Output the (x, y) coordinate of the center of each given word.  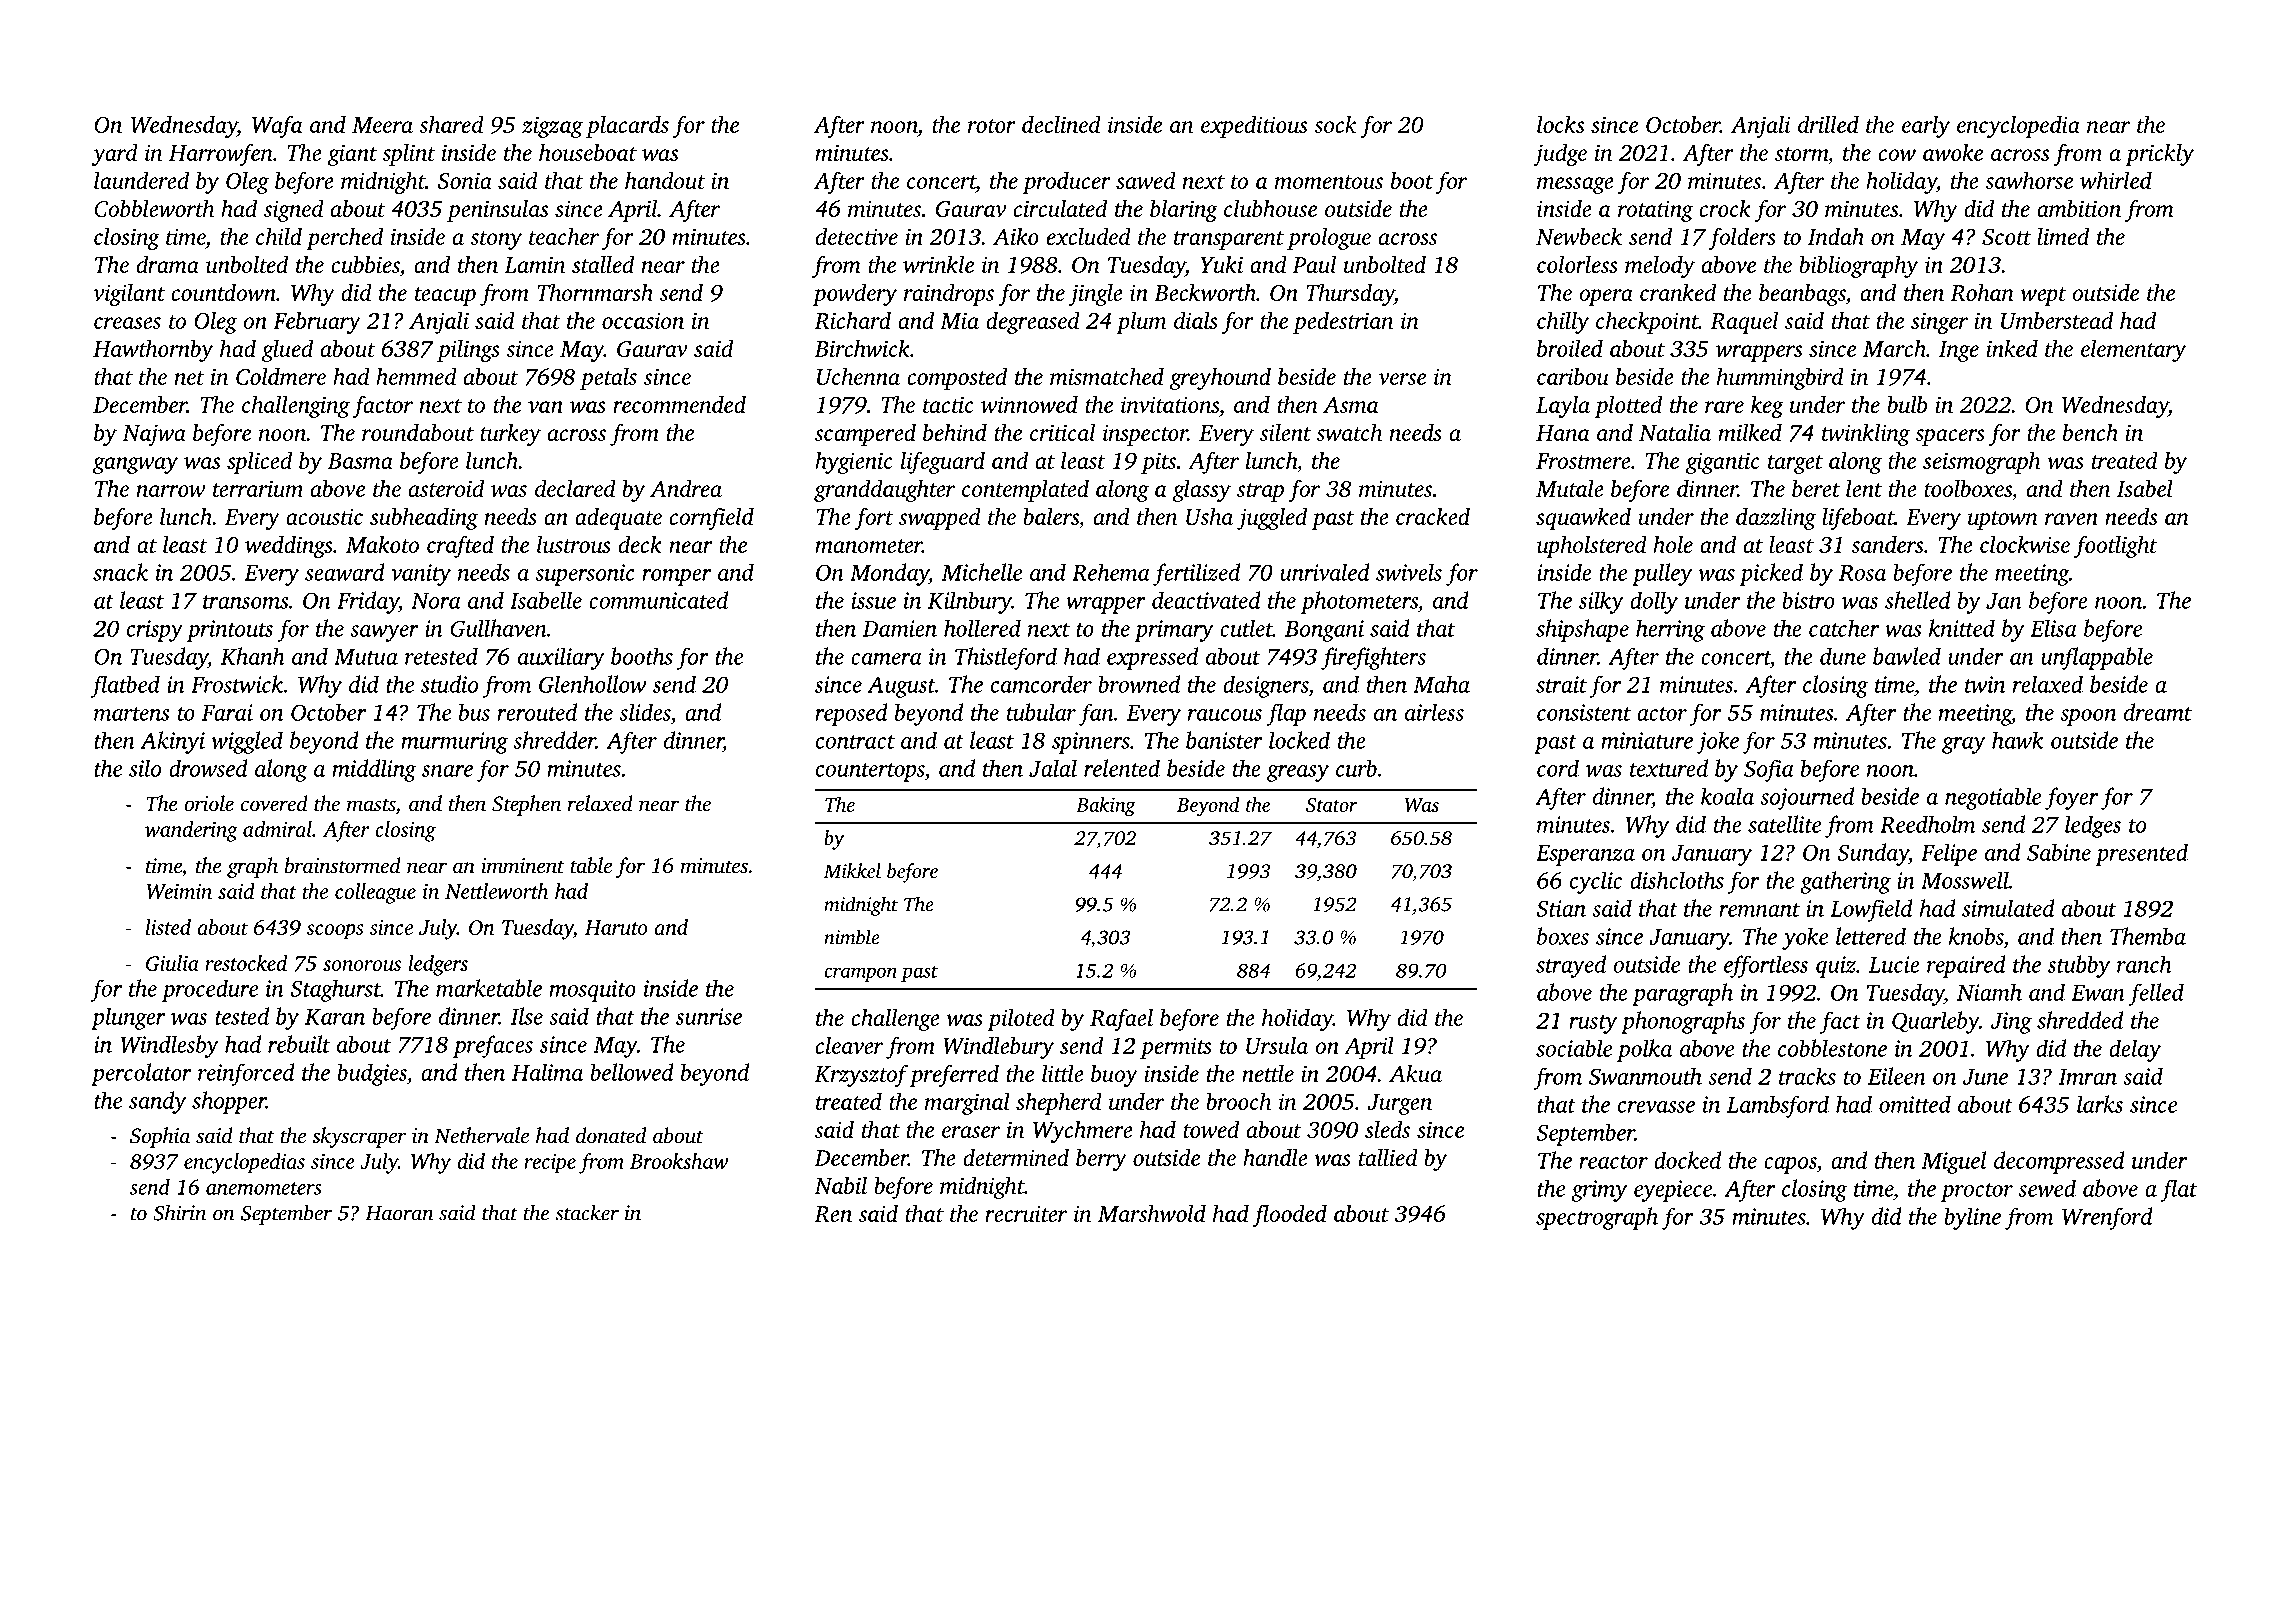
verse (1402, 379)
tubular (1041, 712)
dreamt (2158, 712)
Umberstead (2057, 320)
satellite (1784, 824)
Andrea (686, 488)
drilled (1828, 124)
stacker (587, 1212)
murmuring (454, 743)
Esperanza (1585, 855)
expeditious (1254, 126)
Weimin (179, 891)
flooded (1289, 1215)
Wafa (277, 127)
